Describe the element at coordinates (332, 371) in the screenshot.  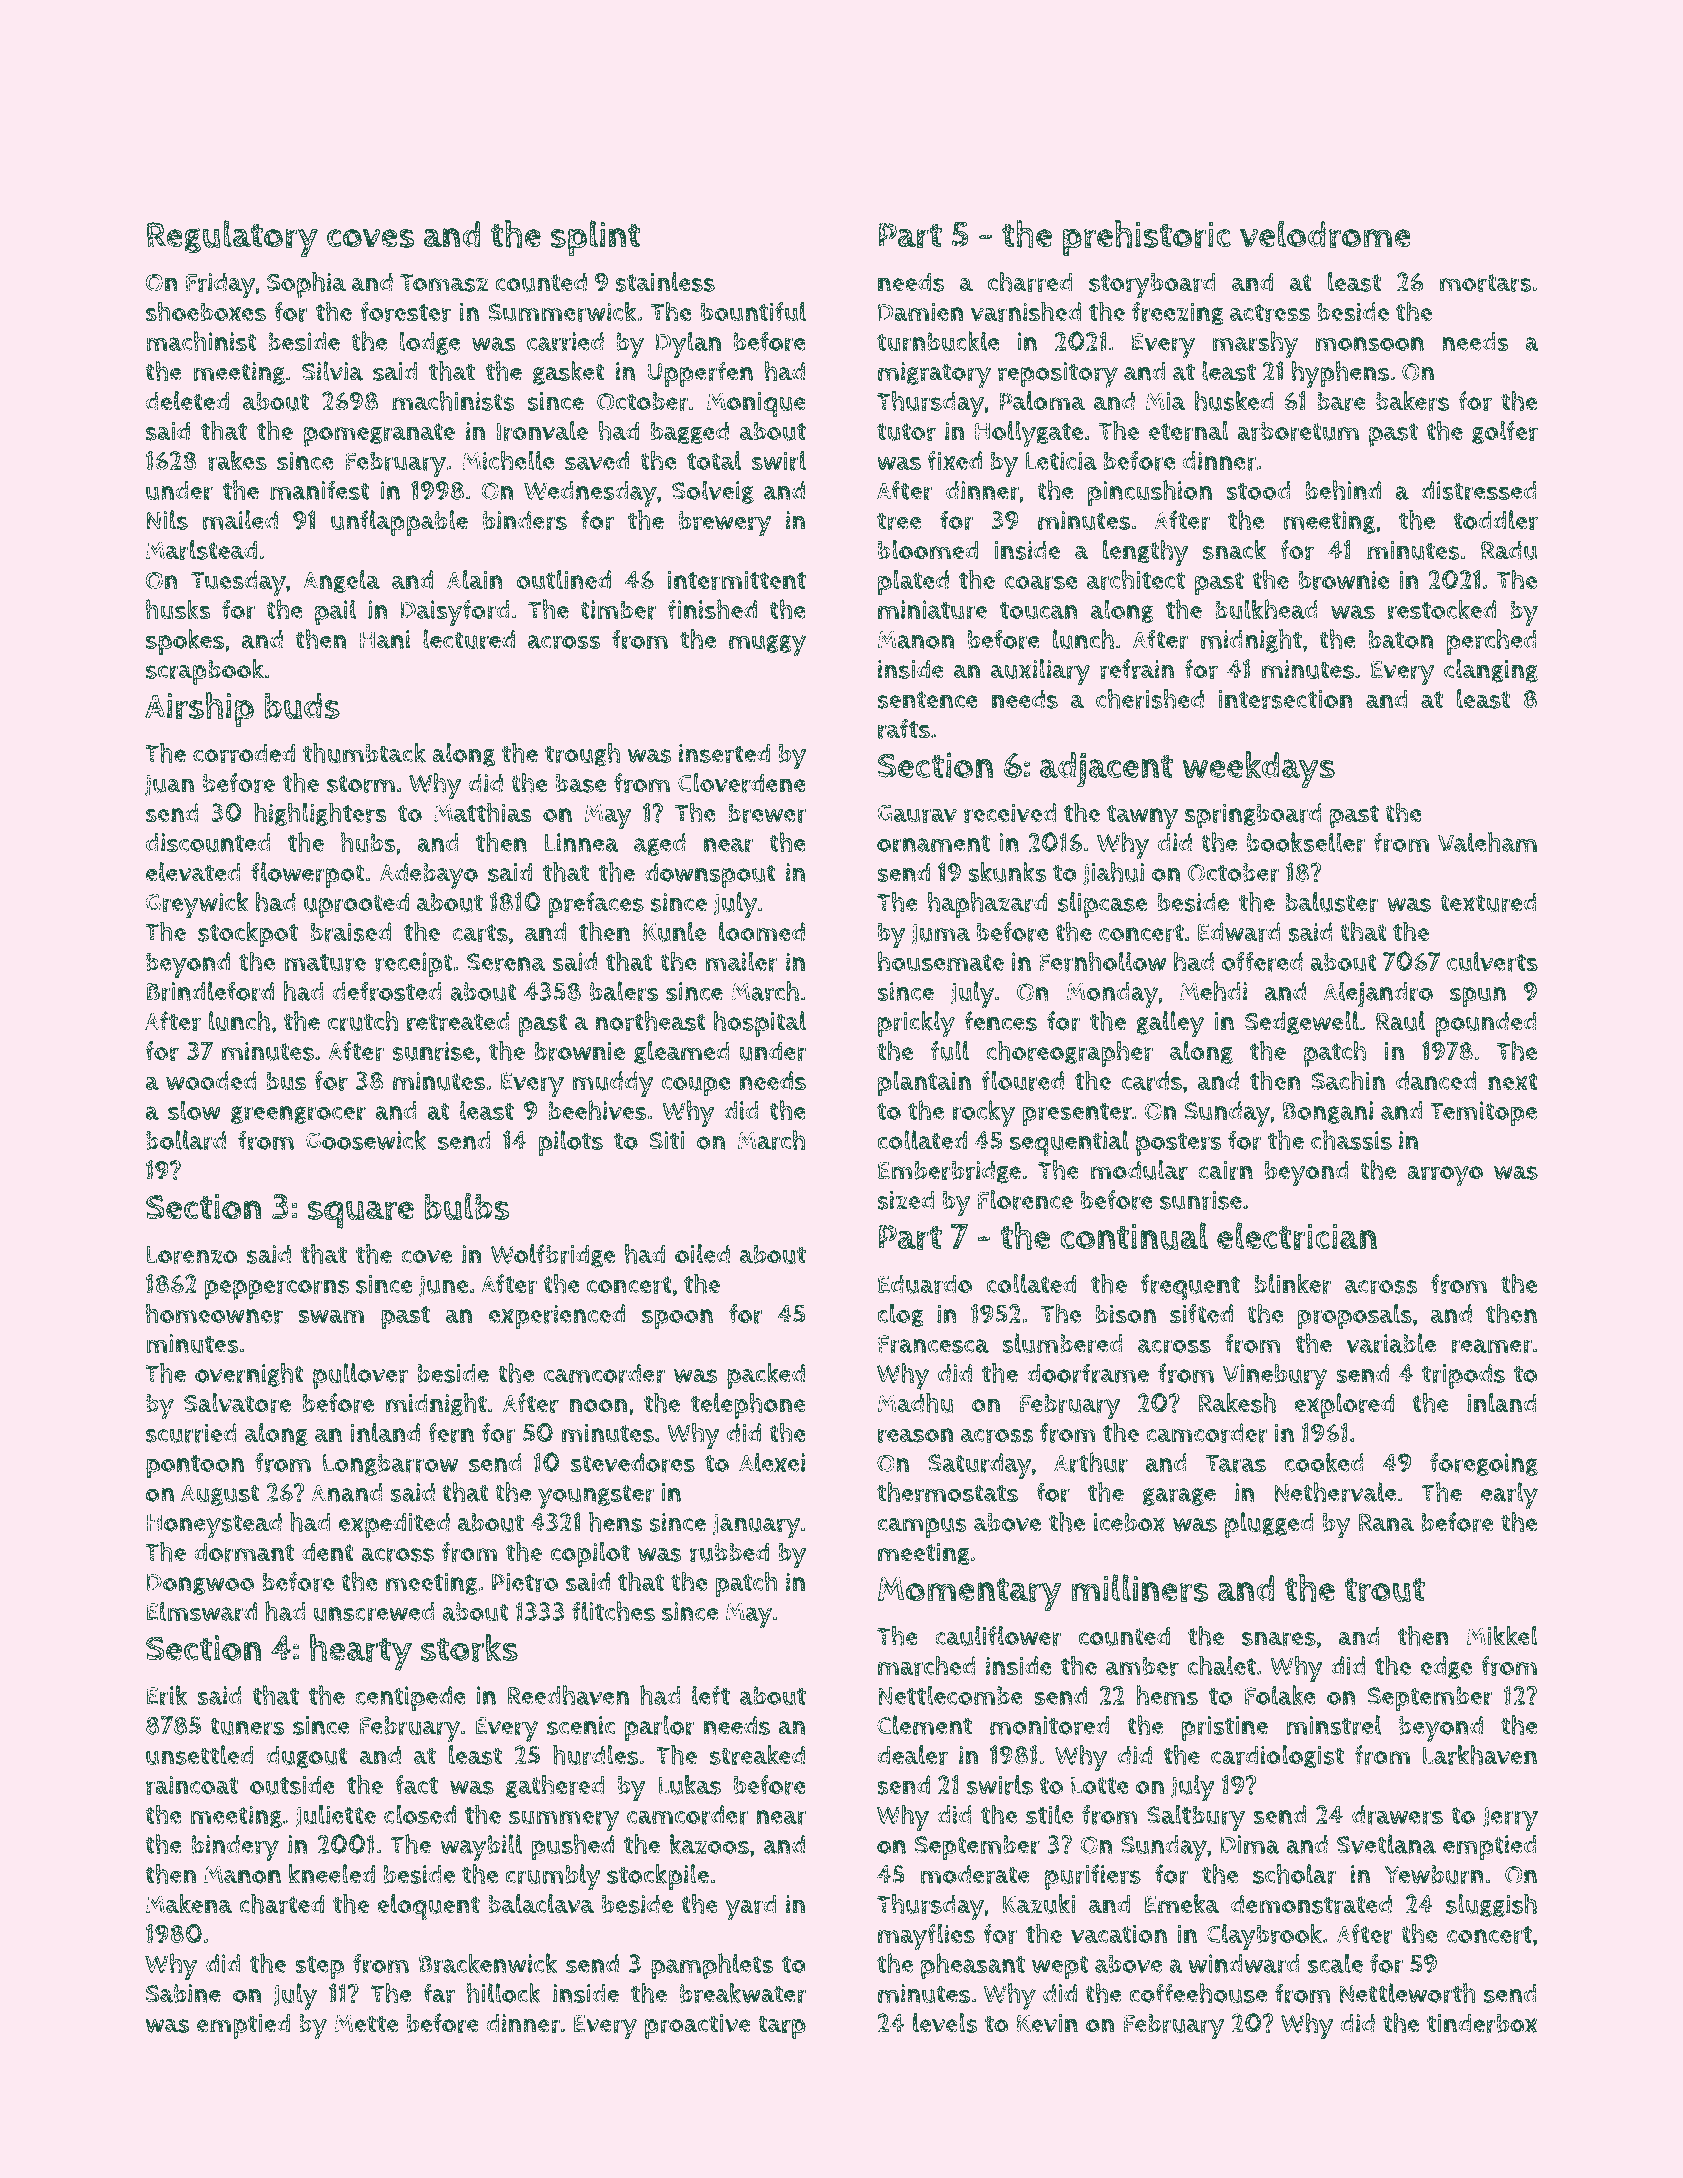
I see `Silvia` at that location.
